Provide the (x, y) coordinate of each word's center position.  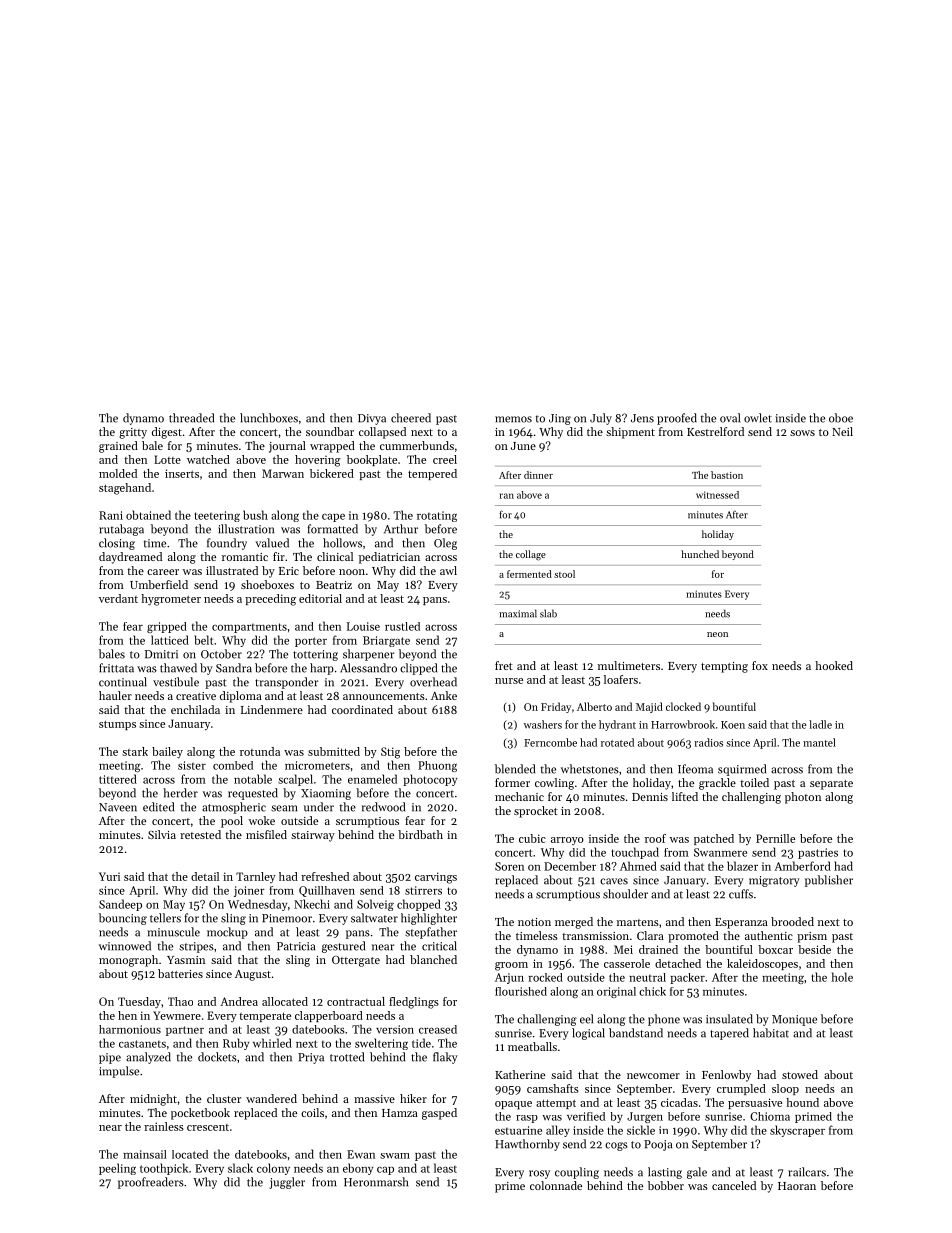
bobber (666, 1185)
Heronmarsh (376, 1182)
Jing (560, 419)
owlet (758, 418)
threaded (191, 418)
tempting (724, 667)
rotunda (260, 751)
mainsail (145, 1154)
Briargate (386, 641)
